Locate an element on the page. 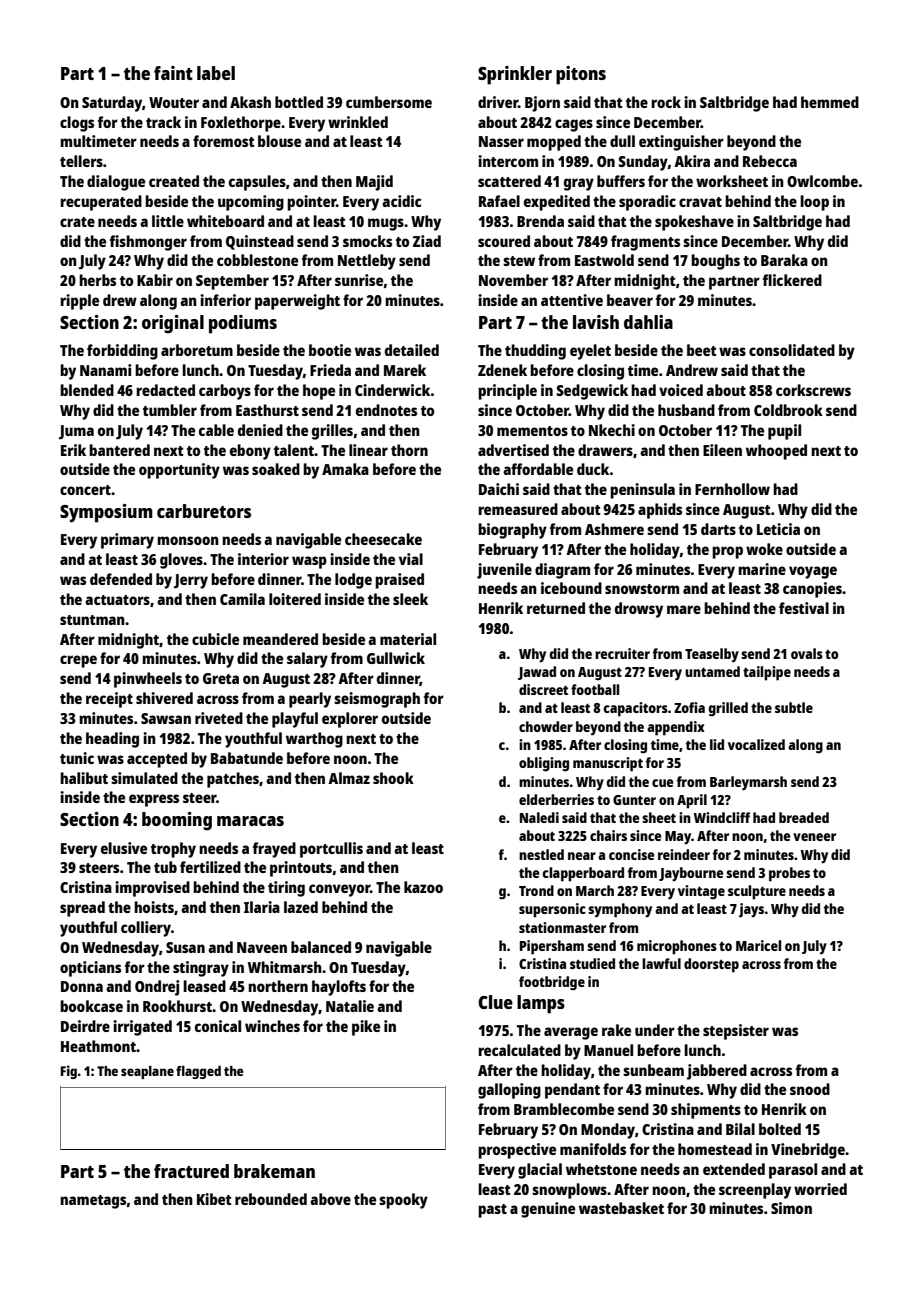 This page has height=1308, width=924. cumbersome is located at coordinates (389, 102).
